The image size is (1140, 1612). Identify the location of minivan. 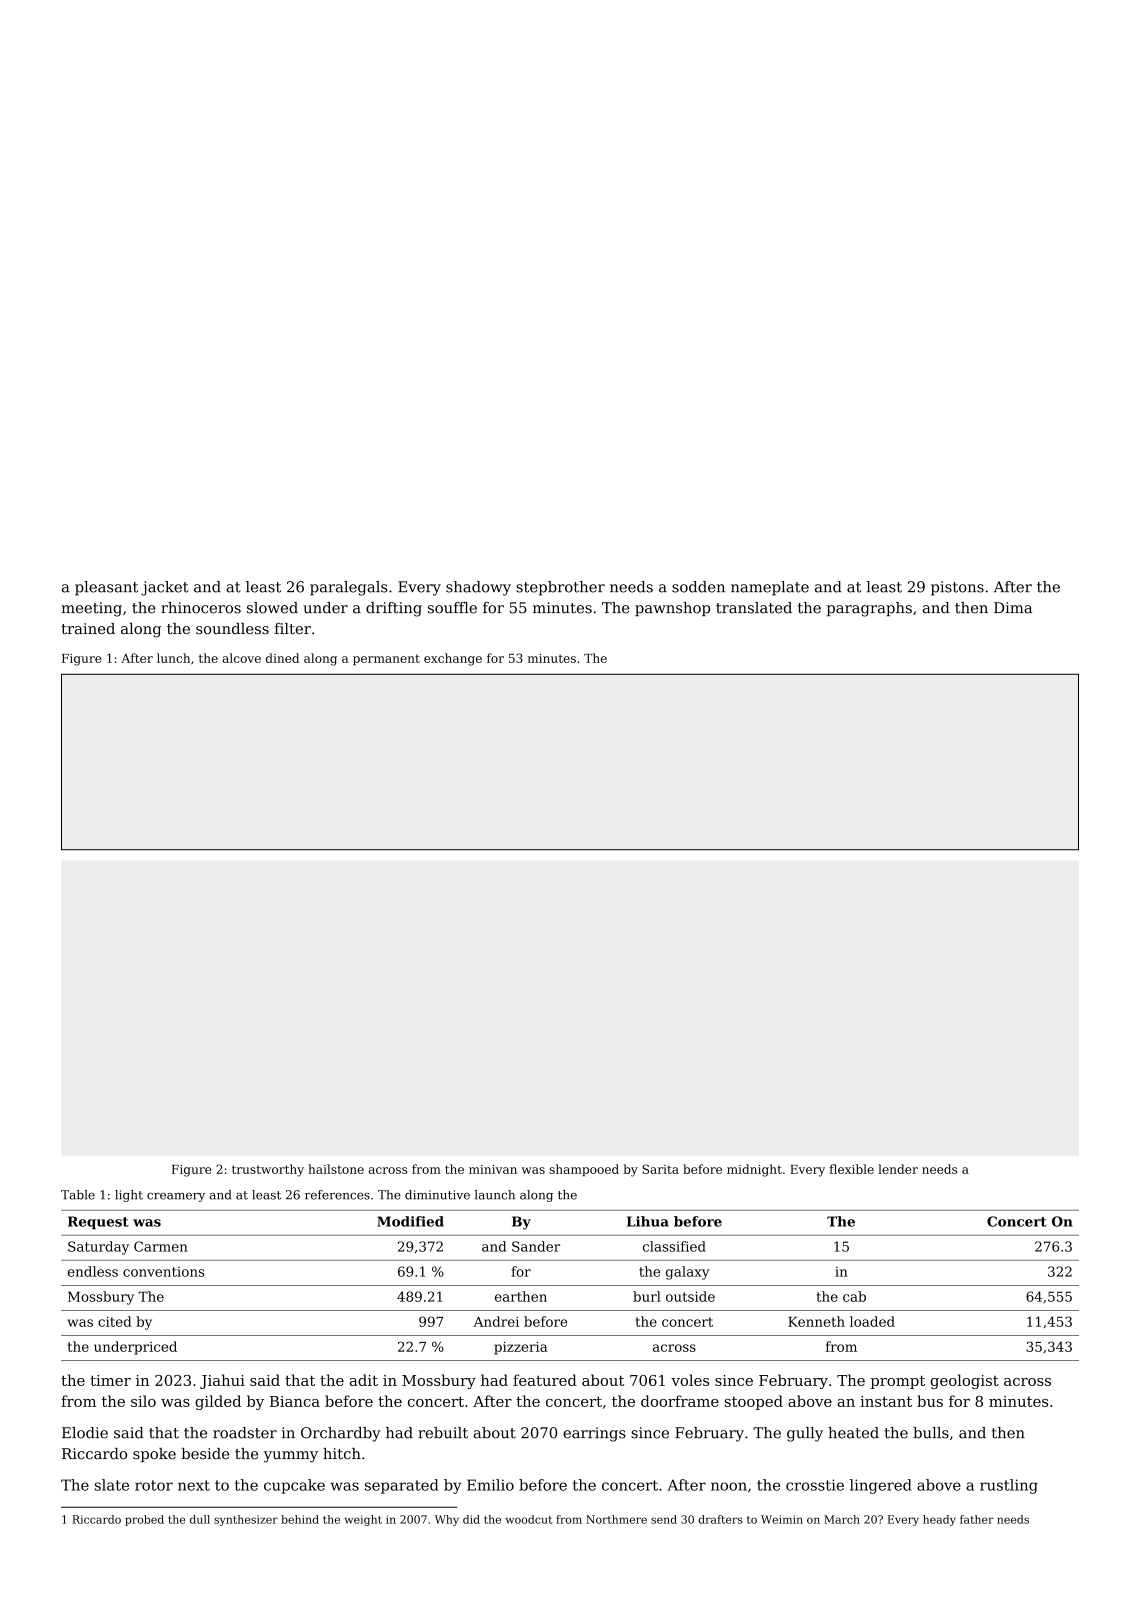
(493, 1169).
